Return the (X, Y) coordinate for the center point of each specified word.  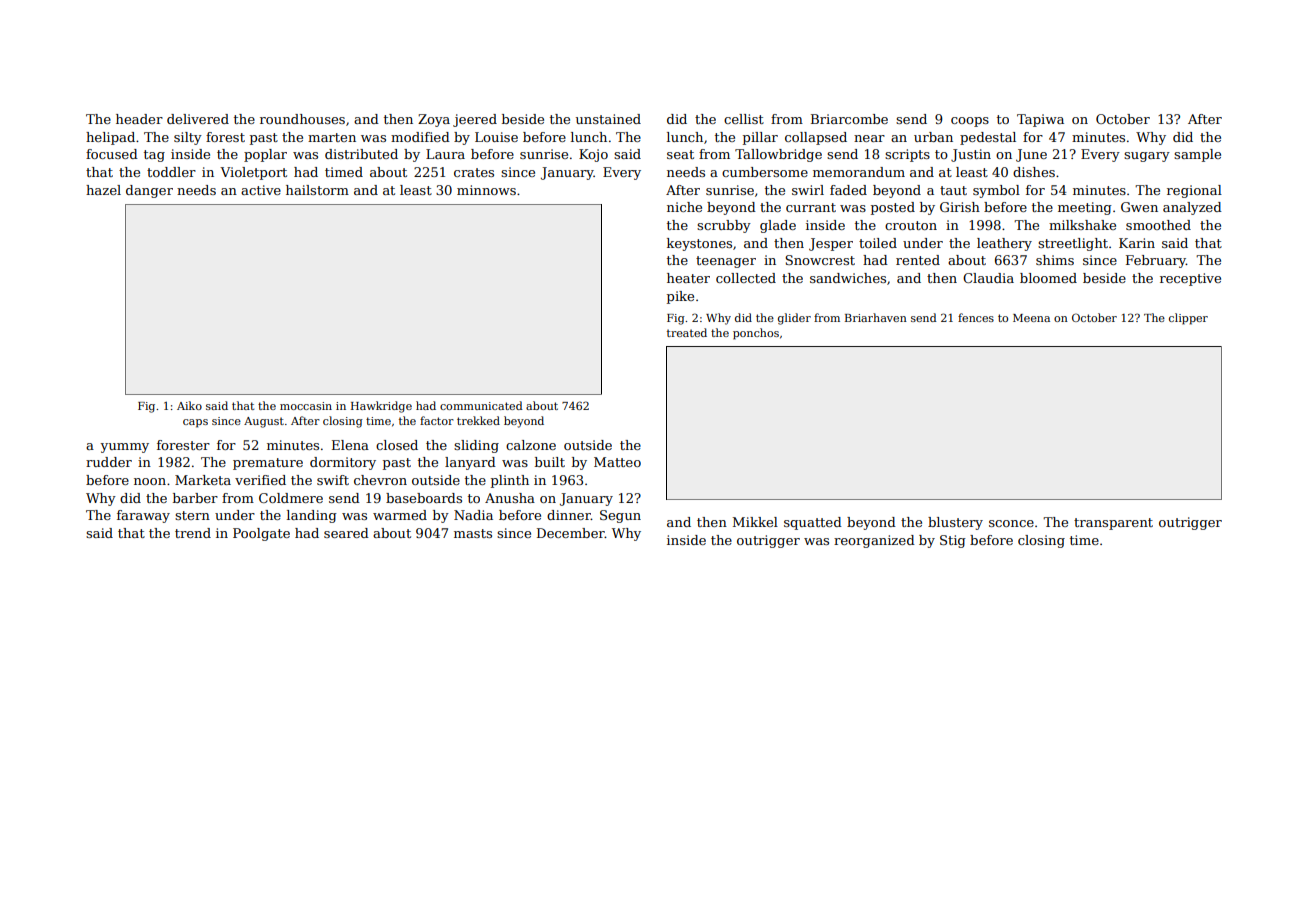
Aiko (189, 405)
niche (684, 207)
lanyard (470, 463)
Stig (953, 541)
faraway (143, 516)
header (139, 119)
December (571, 533)
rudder (109, 462)
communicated (481, 405)
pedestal (988, 138)
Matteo (617, 462)
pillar (760, 138)
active (261, 190)
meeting (1085, 208)
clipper (1188, 319)
